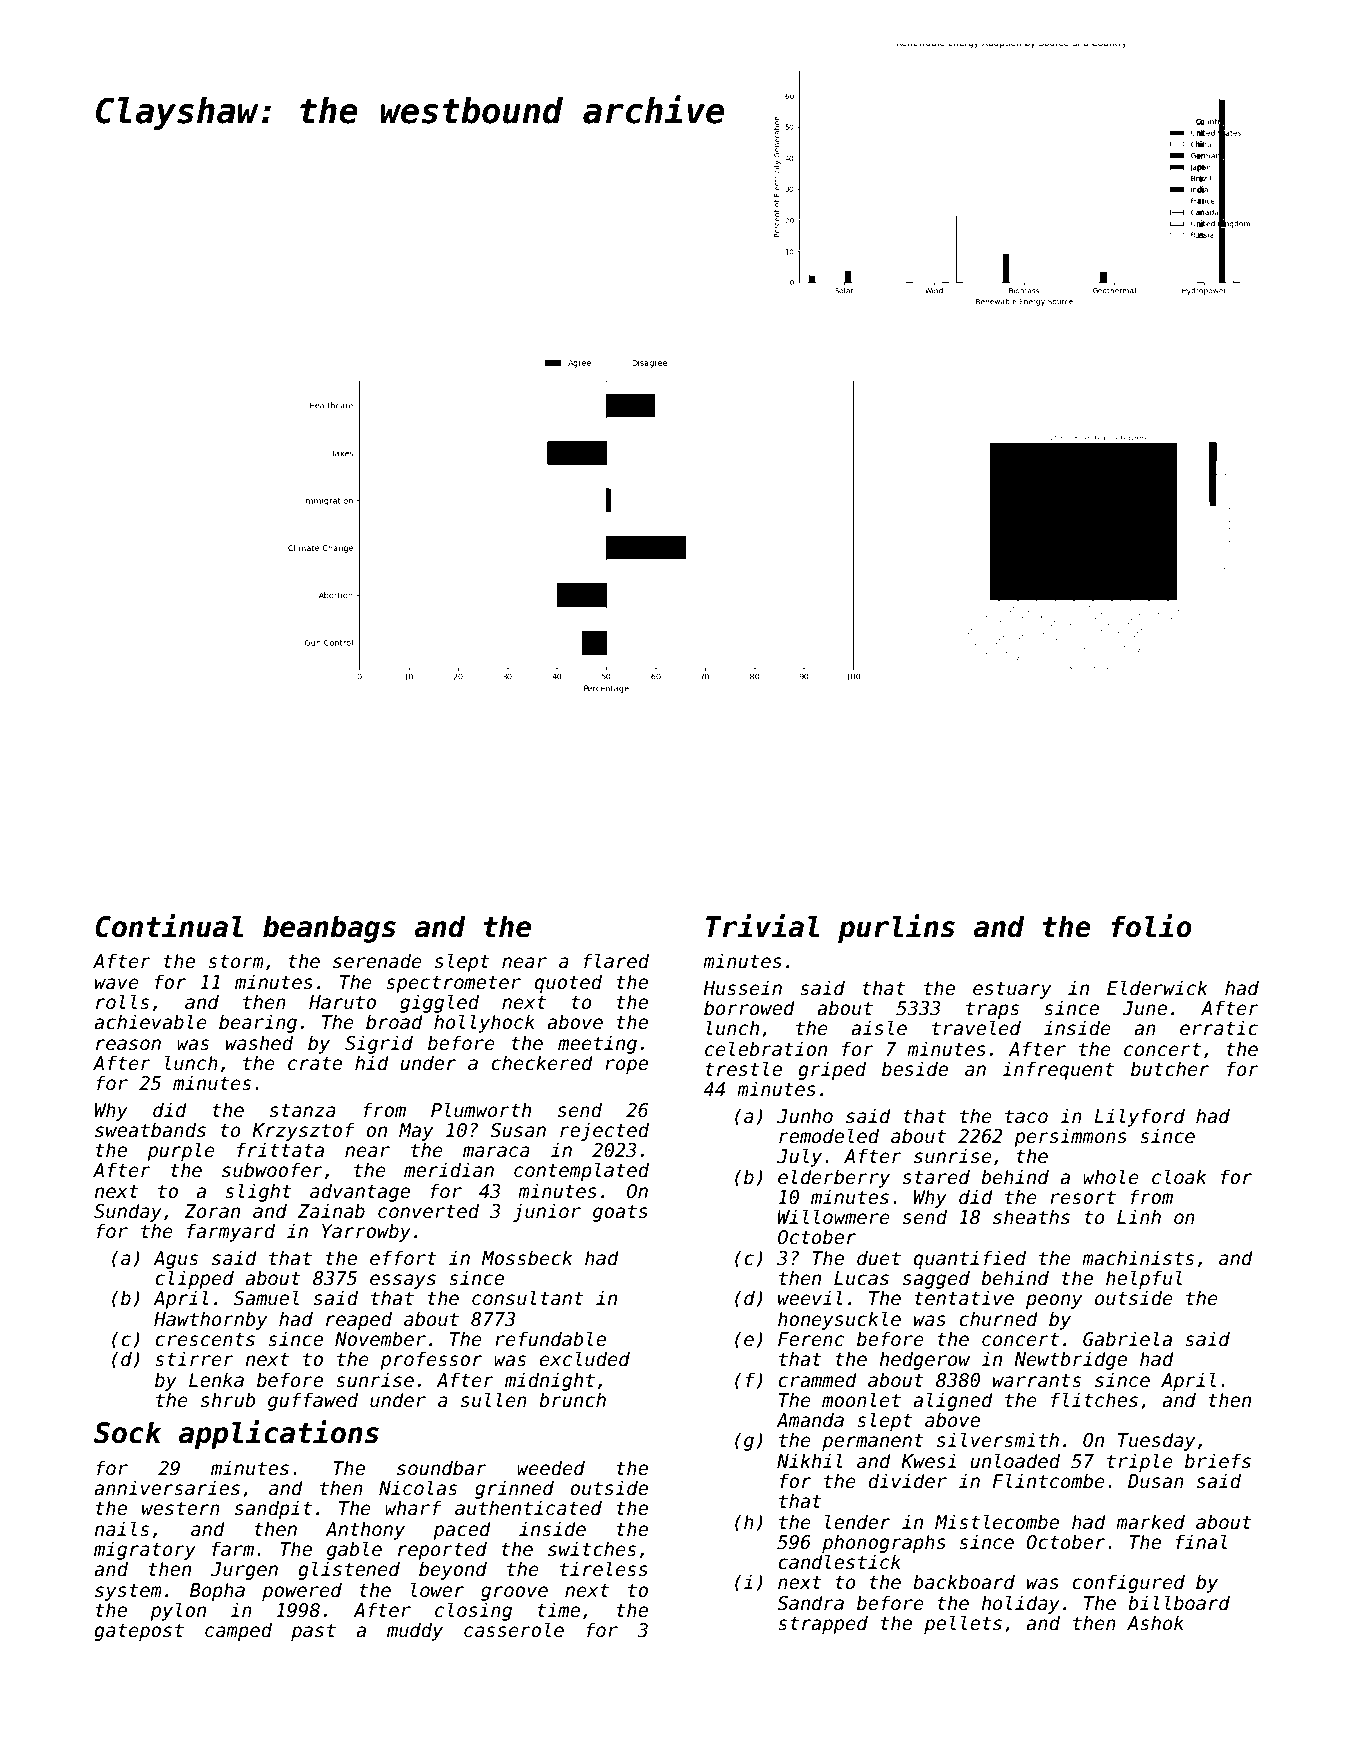 This screenshot has height=1751, width=1353. What do you see at coordinates (167, 1488) in the screenshot?
I see `anniversaries` at bounding box center [167, 1488].
